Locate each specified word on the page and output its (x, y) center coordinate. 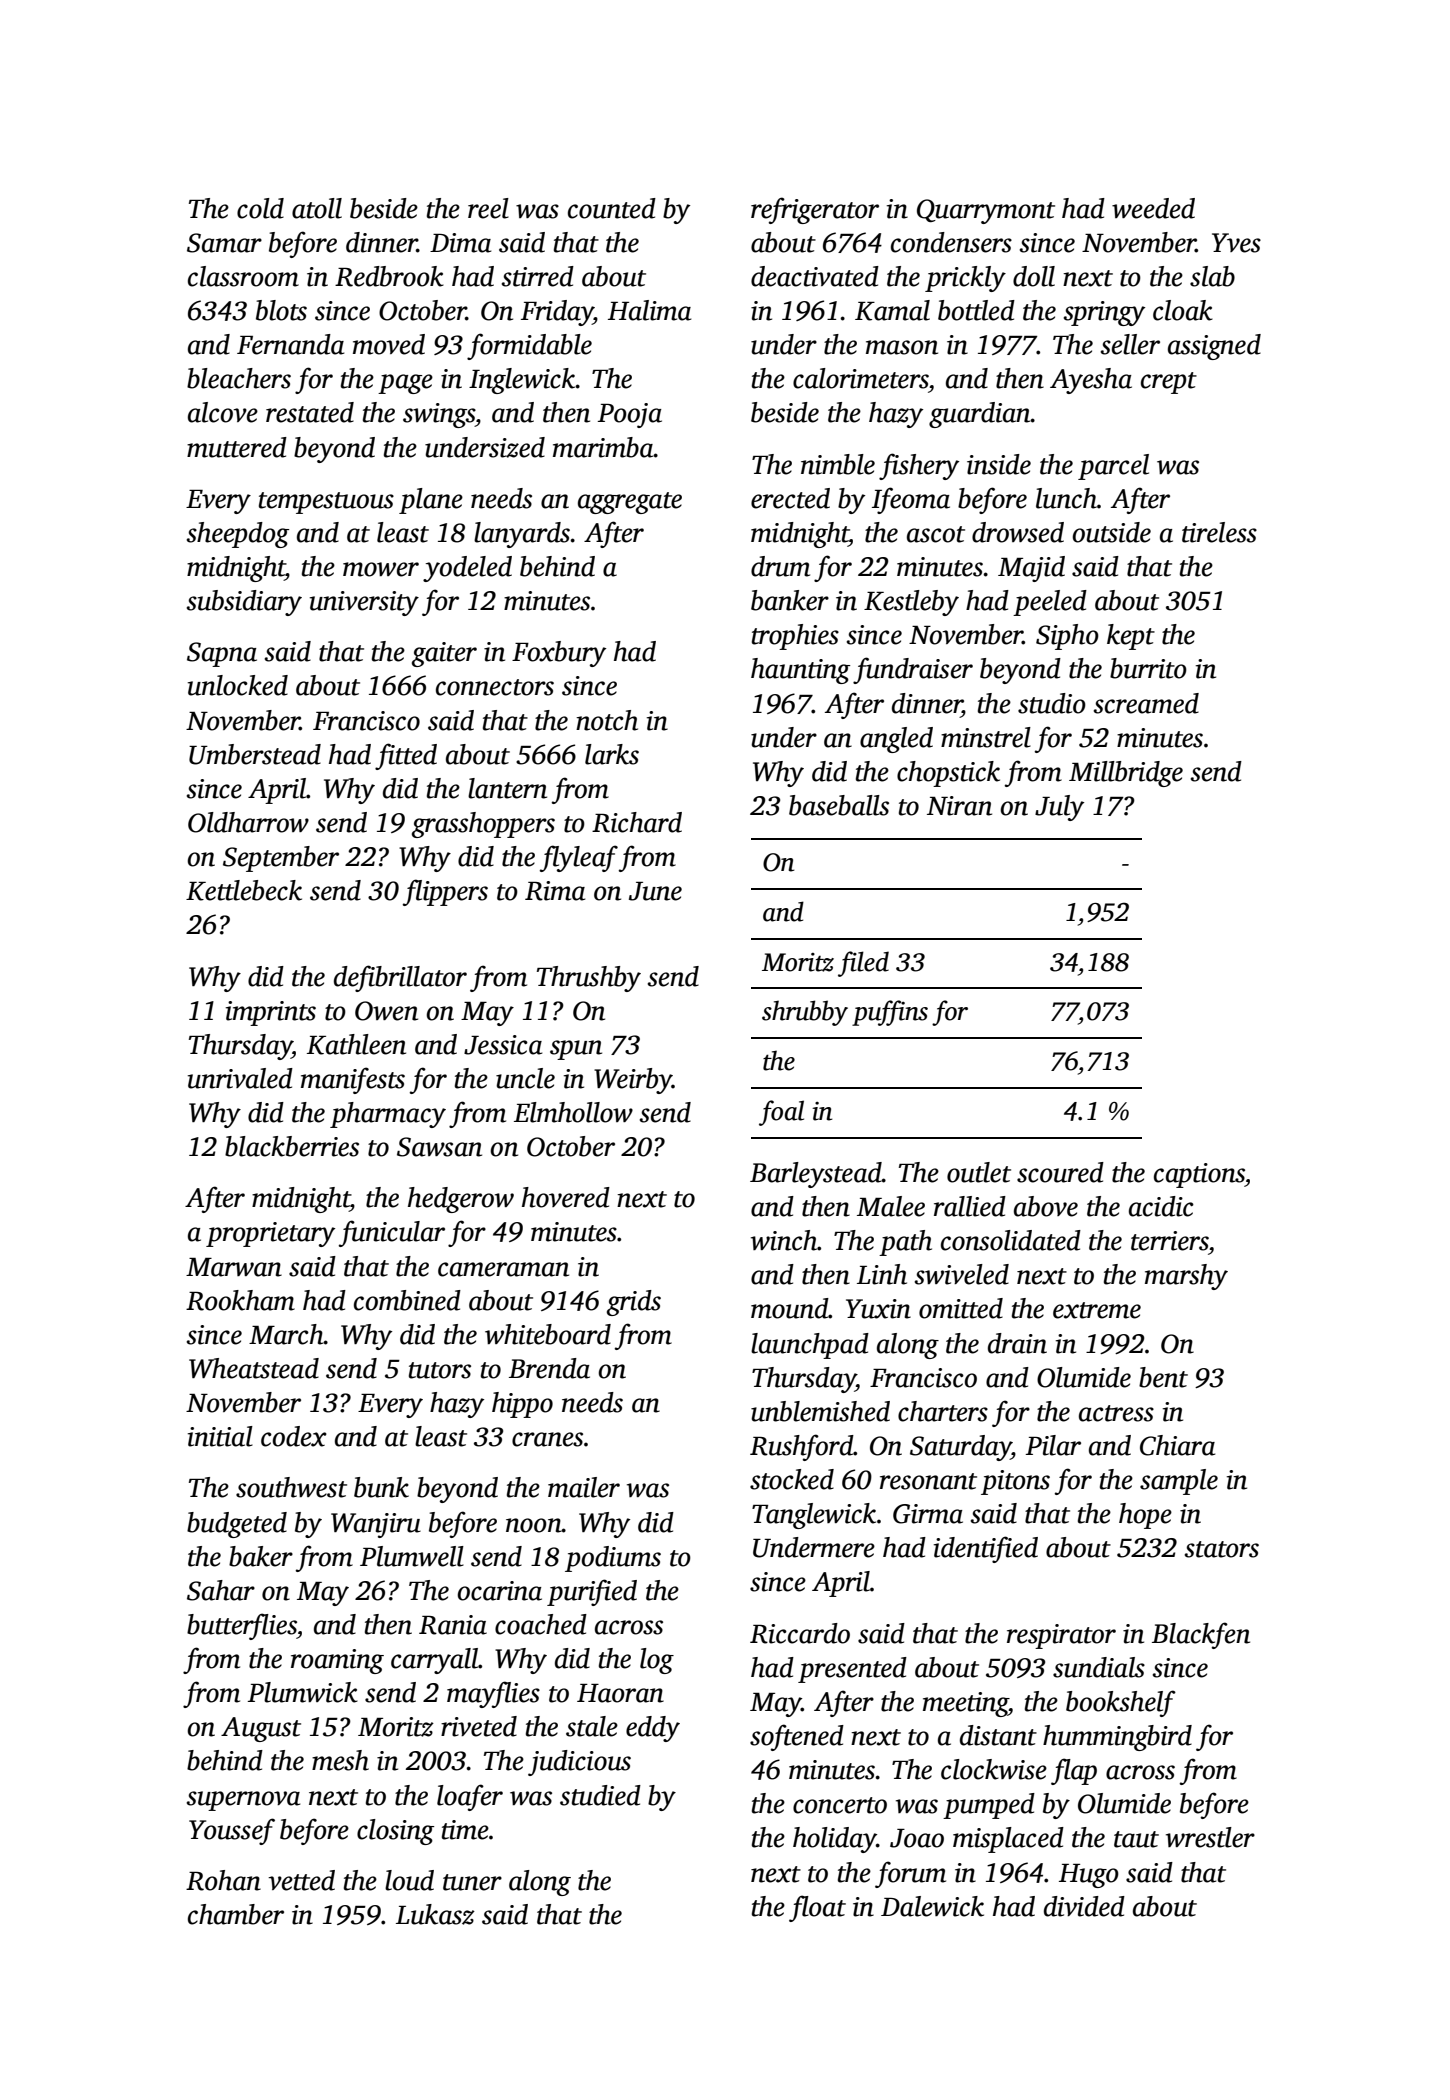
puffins (890, 1013)
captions (1199, 1175)
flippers (445, 892)
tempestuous (326, 503)
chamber (236, 1914)
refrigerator (815, 210)
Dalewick (932, 1906)
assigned (1214, 347)
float (817, 1908)
